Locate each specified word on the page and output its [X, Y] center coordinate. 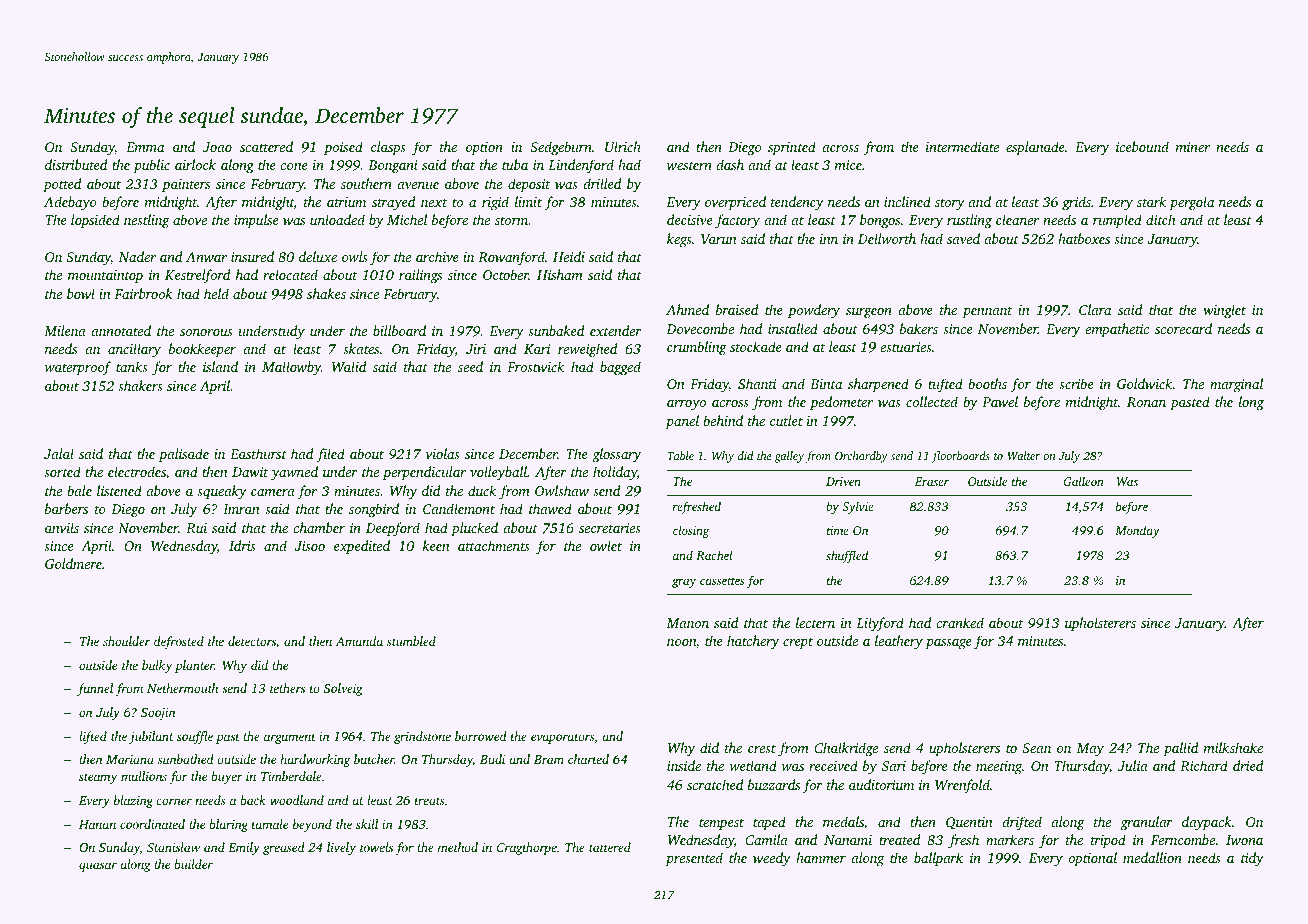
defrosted [179, 642]
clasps [388, 148]
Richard [1204, 765]
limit [528, 201]
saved [963, 238]
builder [193, 864]
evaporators [562, 738]
